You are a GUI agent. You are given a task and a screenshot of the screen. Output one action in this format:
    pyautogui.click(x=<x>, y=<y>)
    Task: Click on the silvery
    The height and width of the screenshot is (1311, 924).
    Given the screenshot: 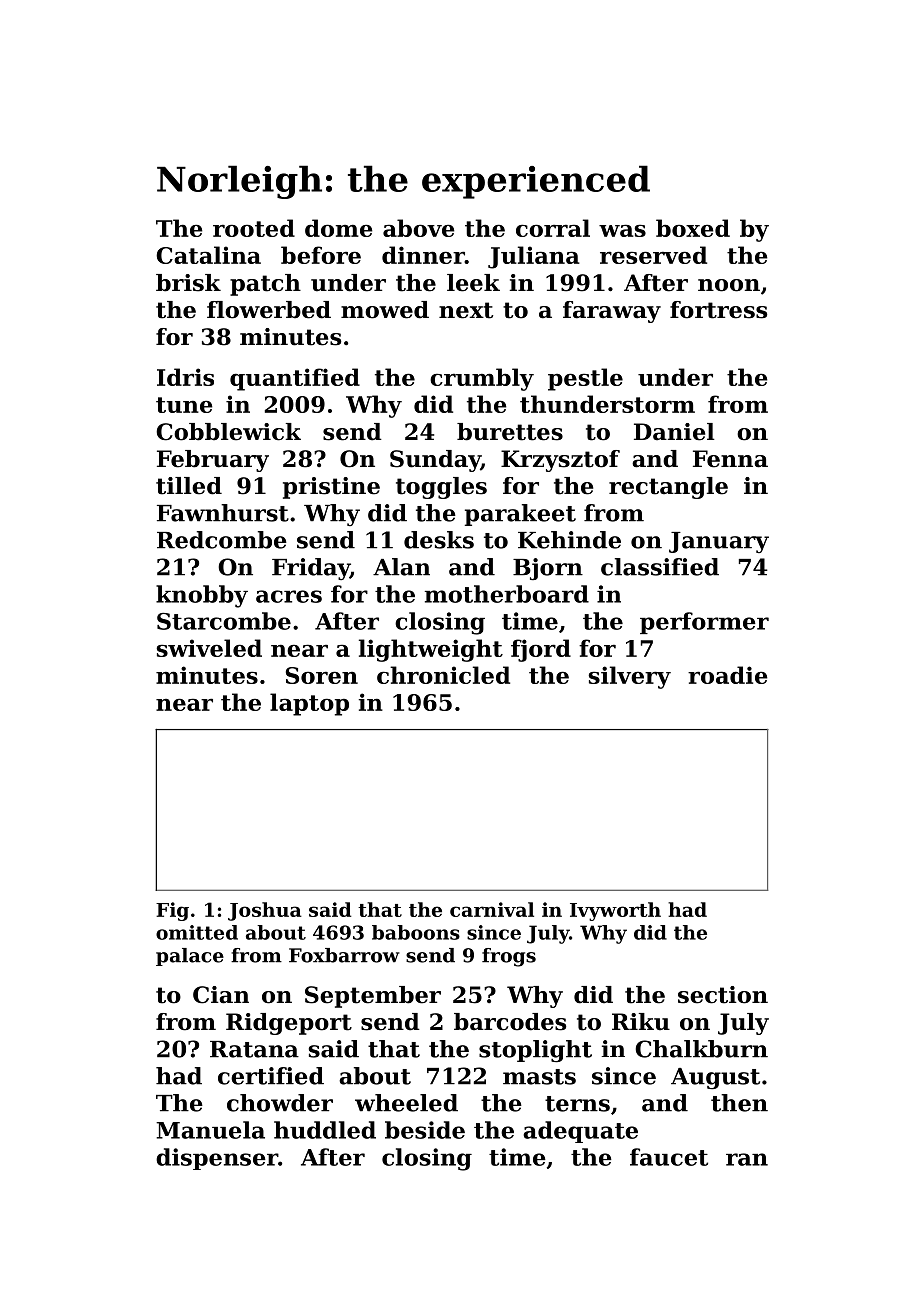 What is the action you would take?
    pyautogui.click(x=629, y=677)
